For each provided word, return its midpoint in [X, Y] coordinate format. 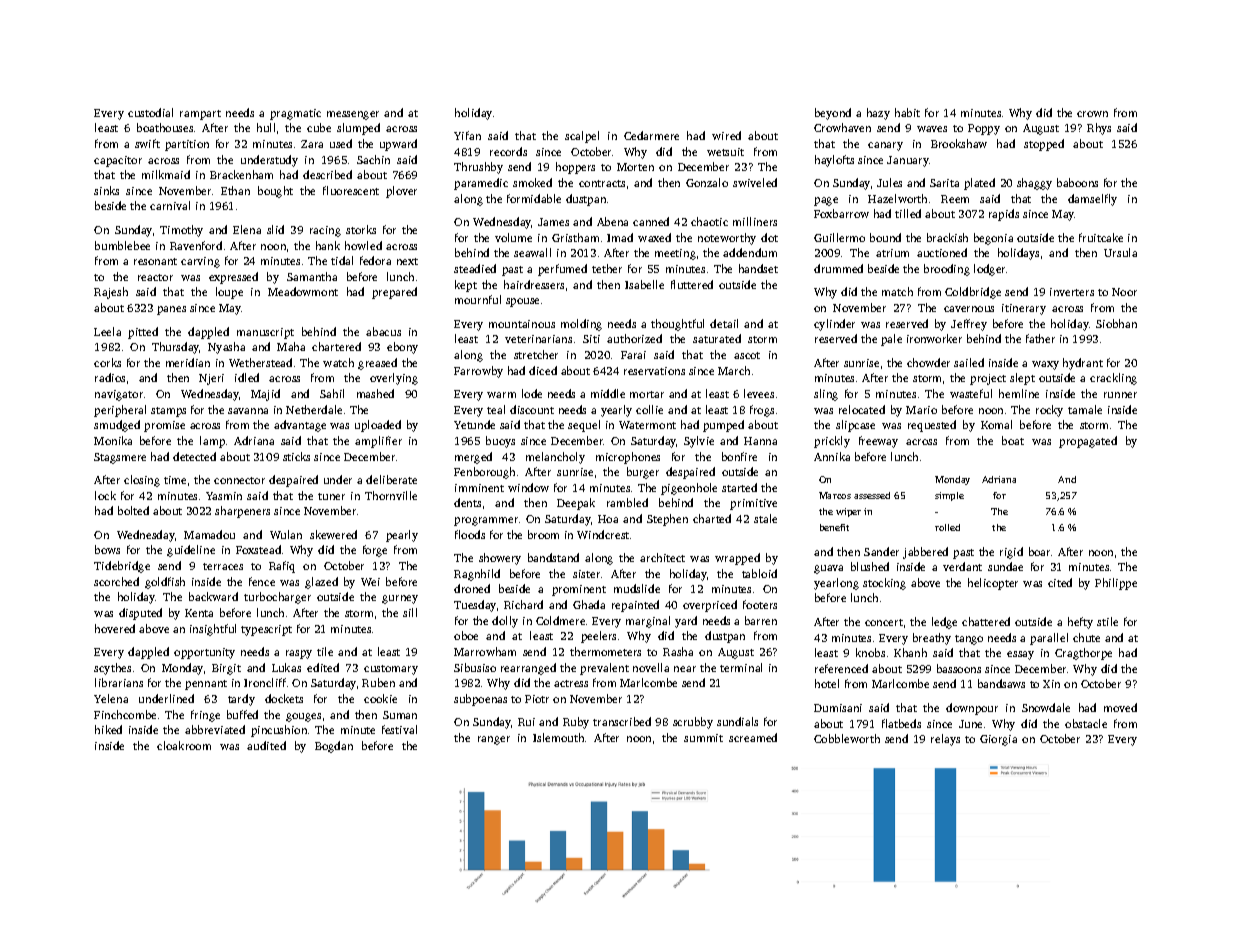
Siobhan [1116, 323]
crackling [1113, 379]
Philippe [1116, 584]
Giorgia [998, 740]
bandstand [553, 557]
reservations [654, 371]
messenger [353, 115]
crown [1092, 114]
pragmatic [295, 114]
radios [110, 377]
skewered [333, 534]
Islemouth [558, 737]
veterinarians [538, 339]
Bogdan [334, 747]
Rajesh [111, 293]
